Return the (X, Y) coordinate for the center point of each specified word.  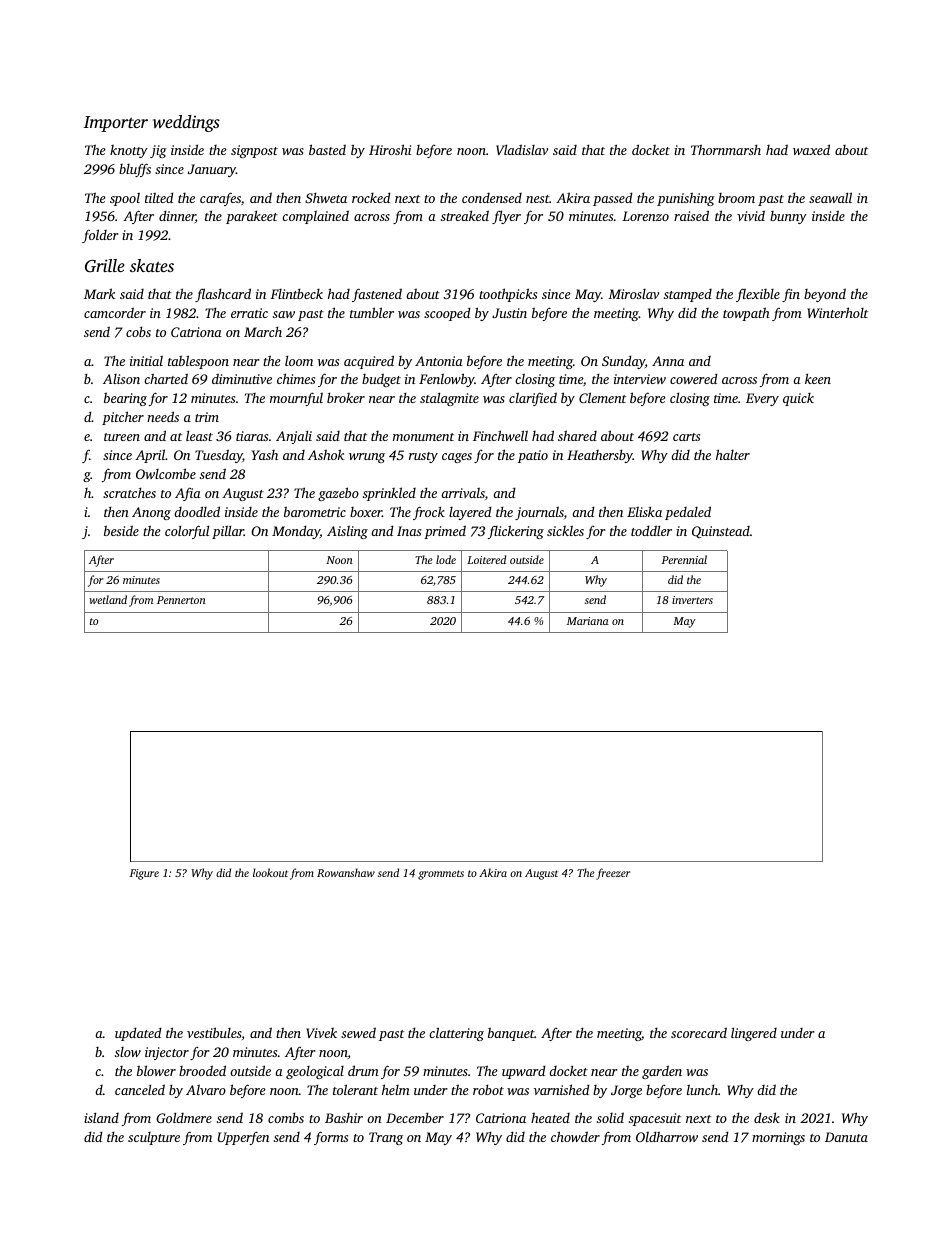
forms (331, 1138)
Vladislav (522, 149)
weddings (186, 123)
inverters (692, 600)
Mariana (587, 621)
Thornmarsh (726, 149)
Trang (386, 1138)
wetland (108, 599)
